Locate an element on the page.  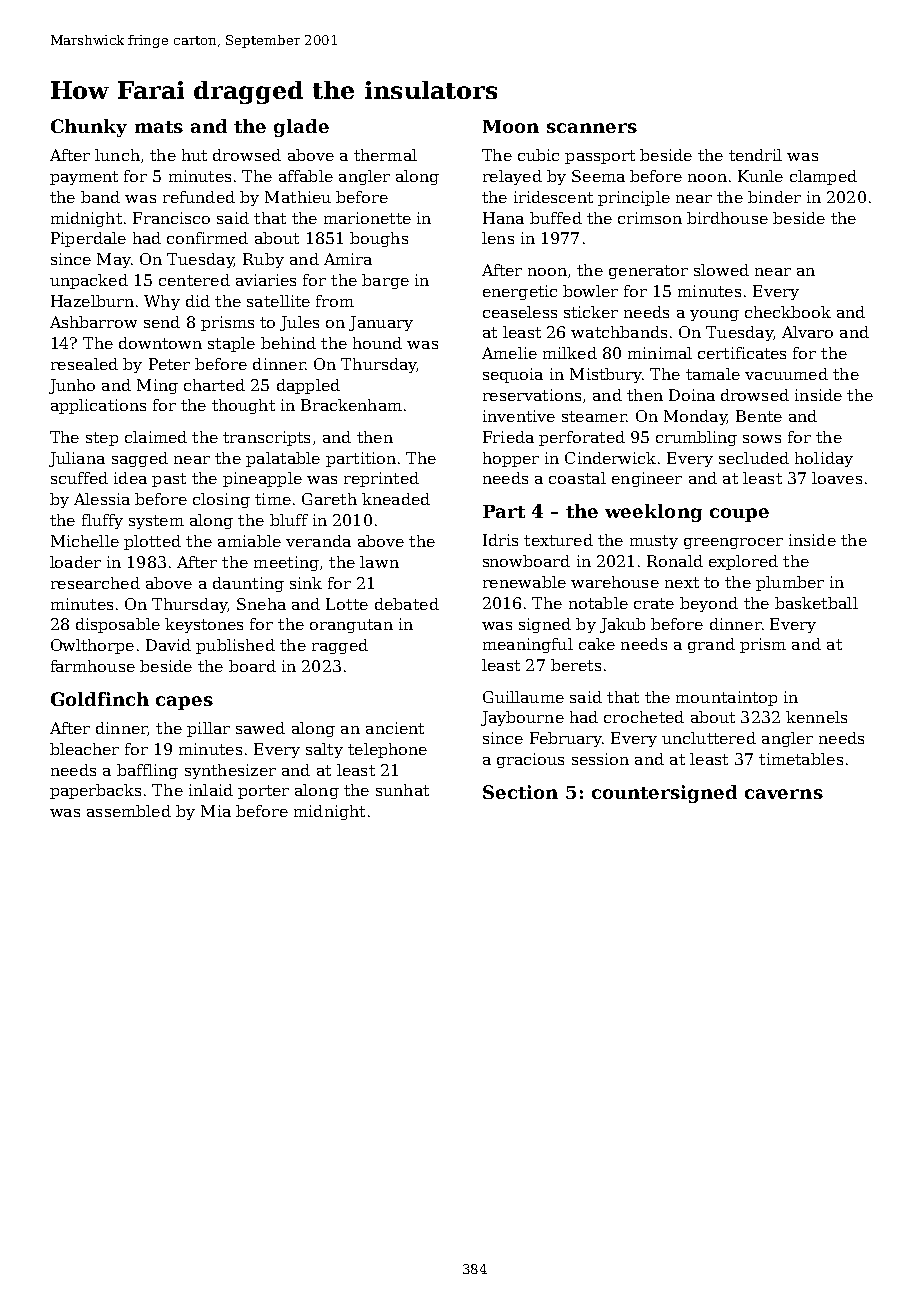
Ronald is located at coordinates (675, 561).
